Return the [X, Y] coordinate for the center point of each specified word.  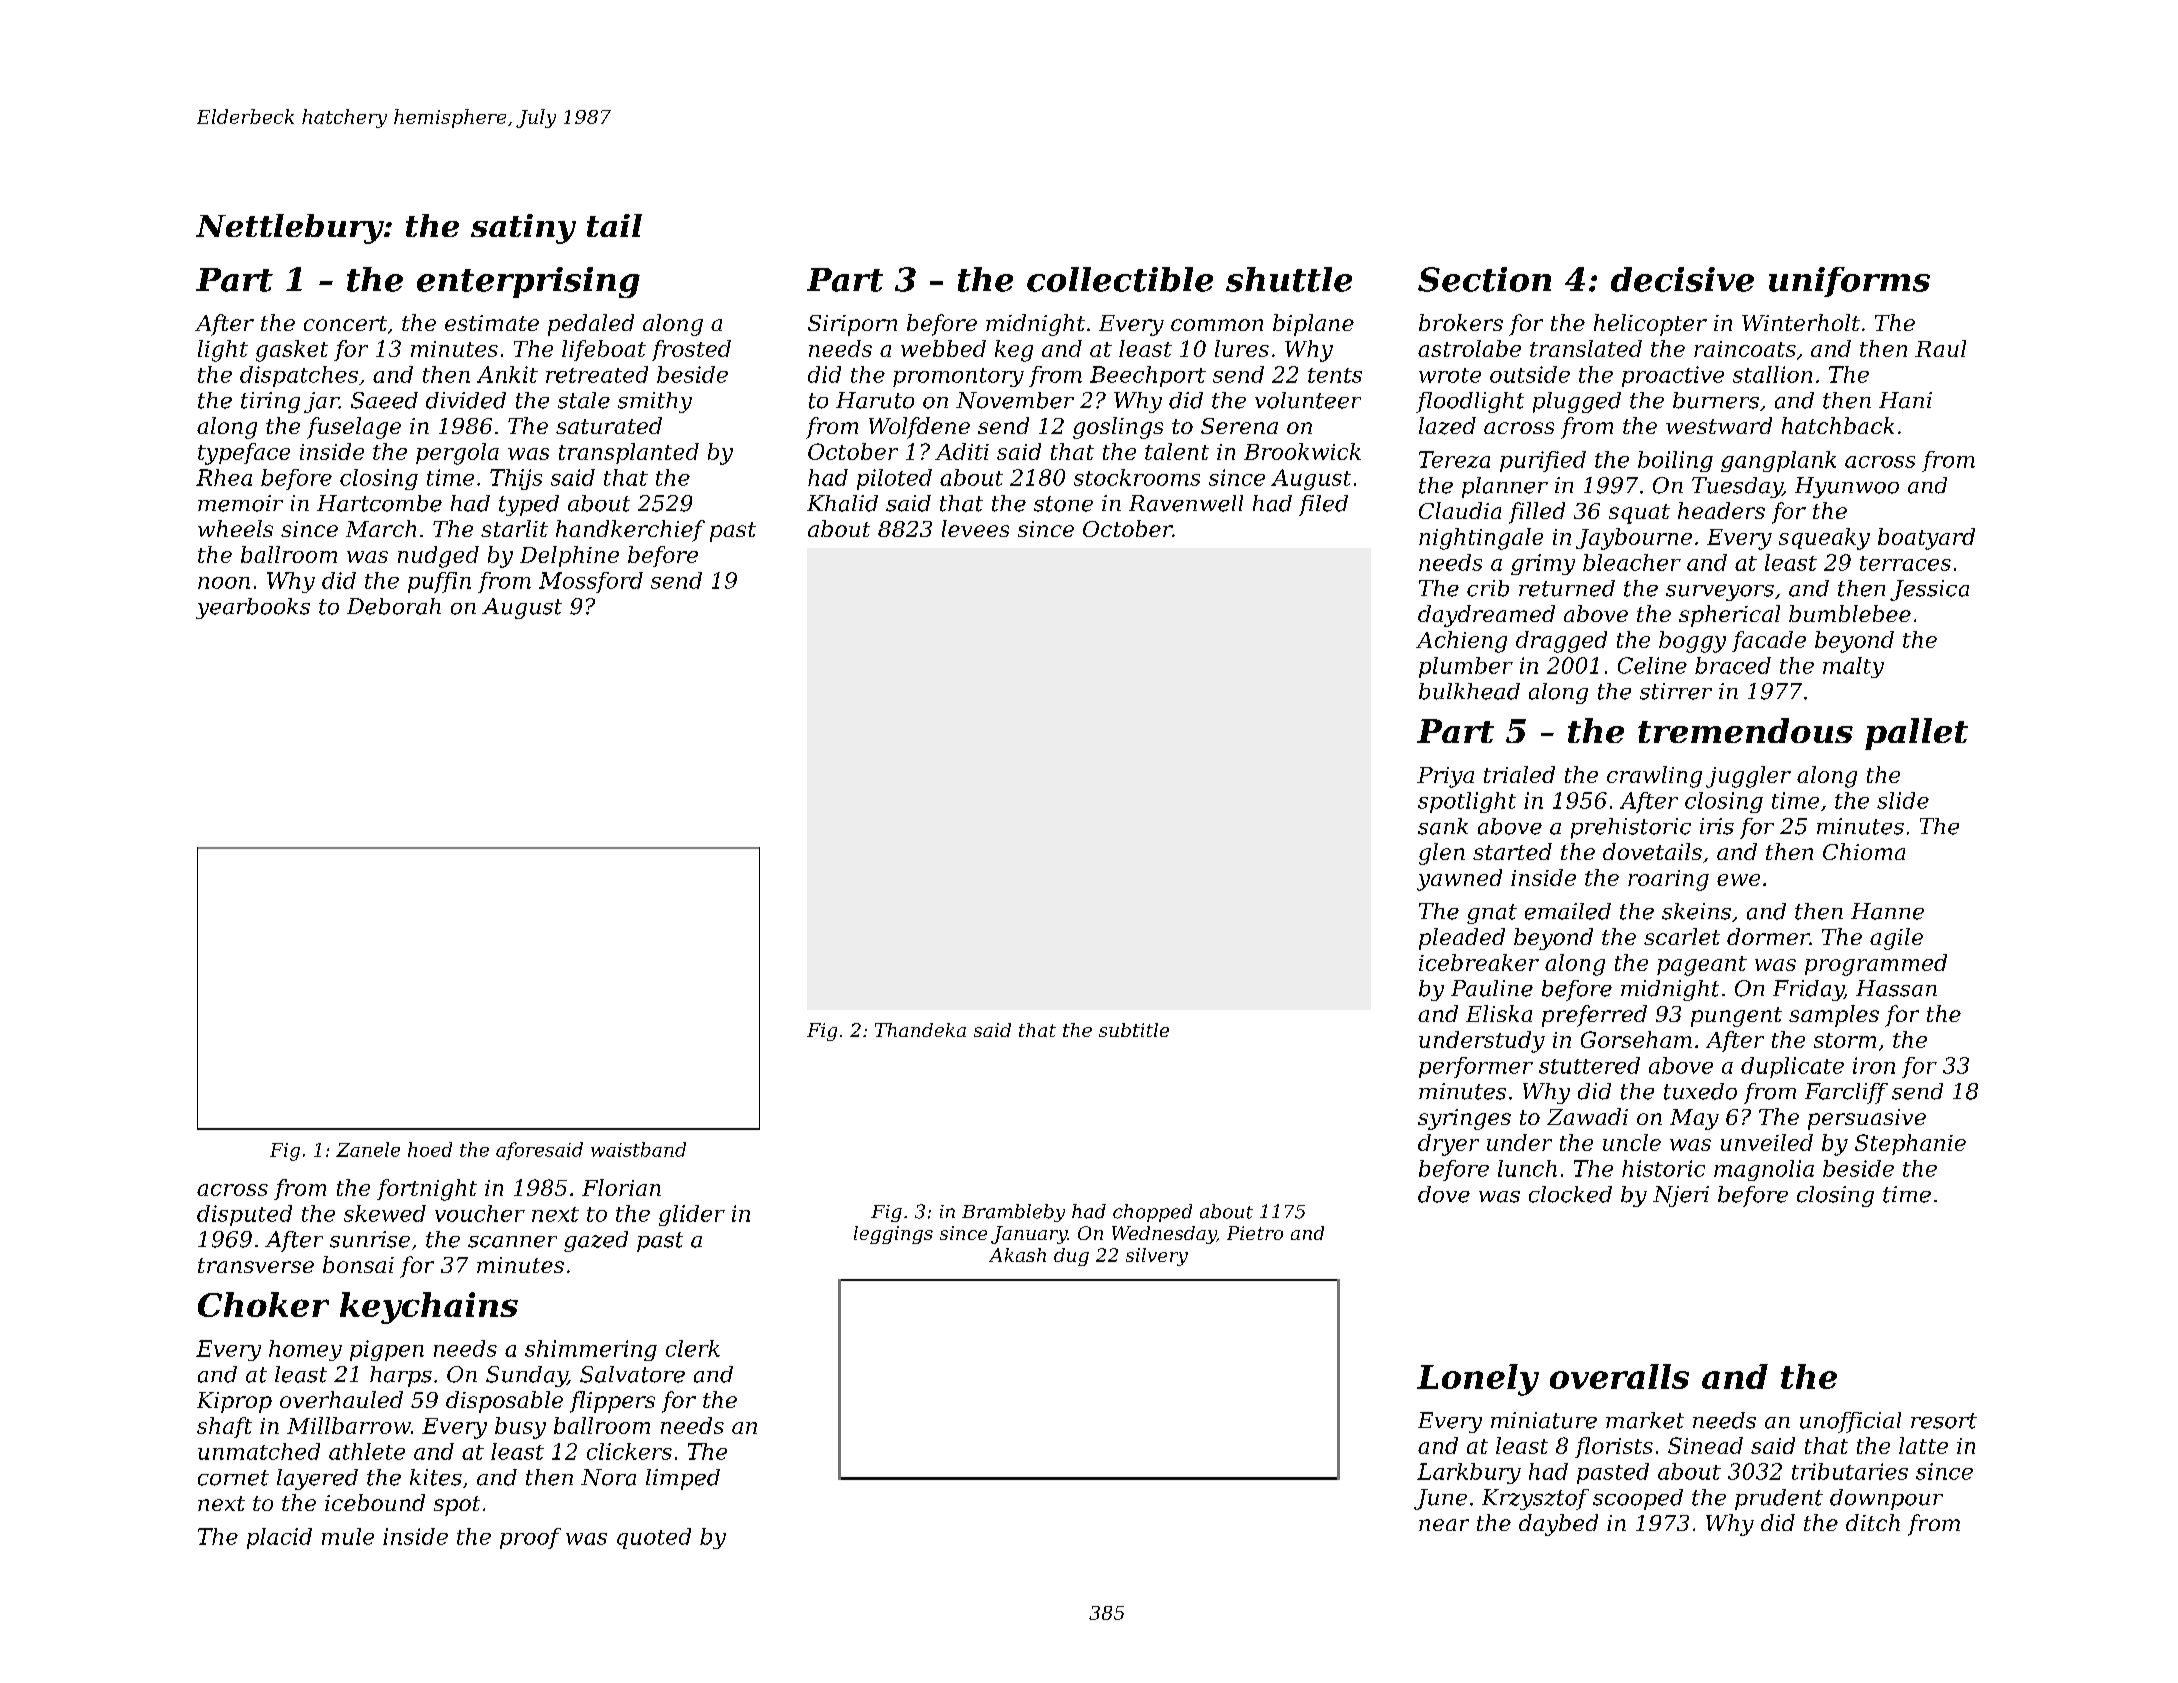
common [1217, 325]
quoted [654, 1538]
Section [1484, 279]
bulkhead [1469, 691]
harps [401, 1376]
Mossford [591, 582]
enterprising [528, 282]
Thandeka [920, 1030]
